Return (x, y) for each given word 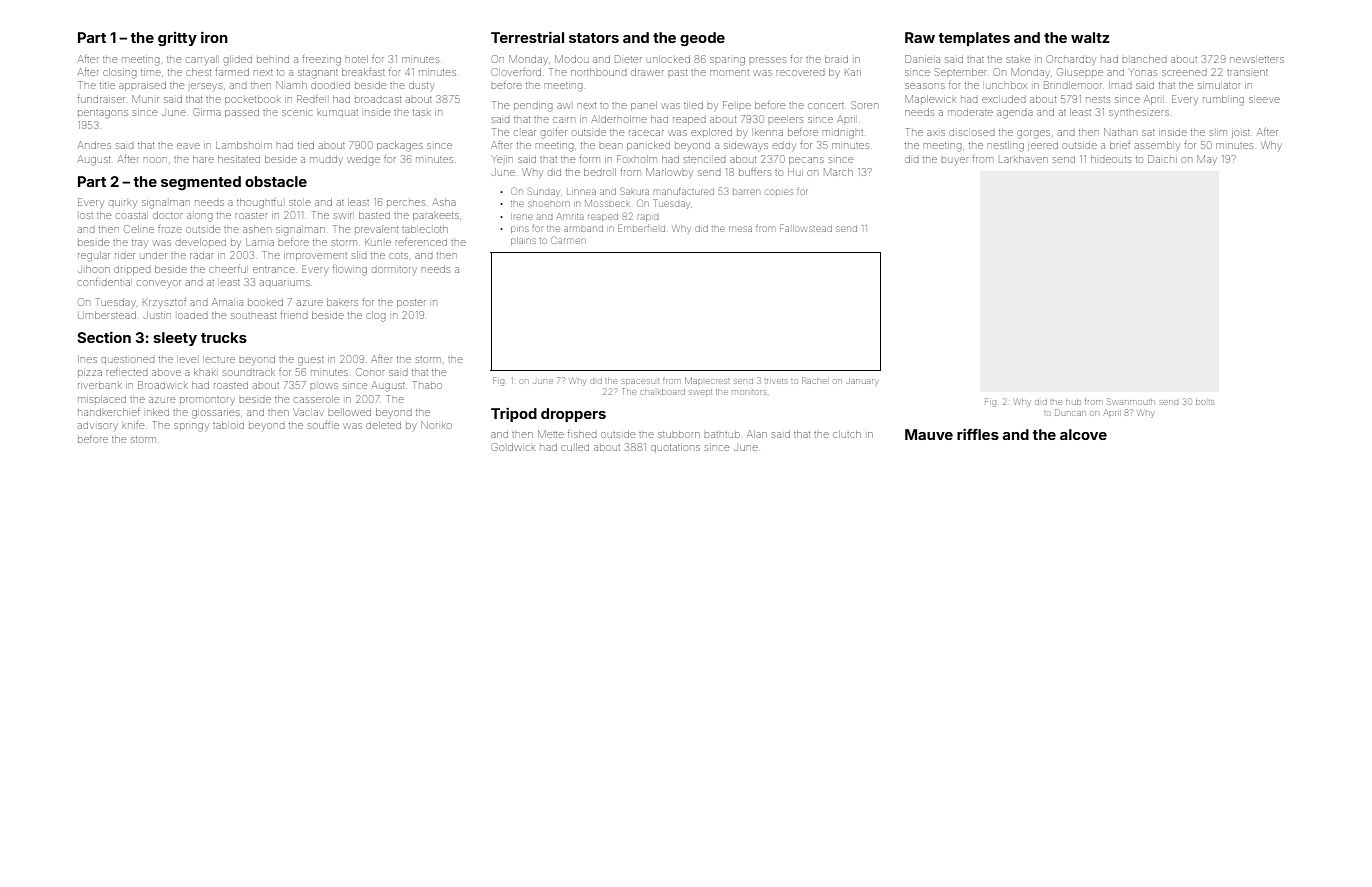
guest (311, 361)
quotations (675, 449)
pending (533, 107)
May (1206, 159)
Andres (94, 145)
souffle (323, 426)
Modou (571, 59)
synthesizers (1139, 113)
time (151, 73)
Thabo (427, 385)
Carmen (569, 240)
